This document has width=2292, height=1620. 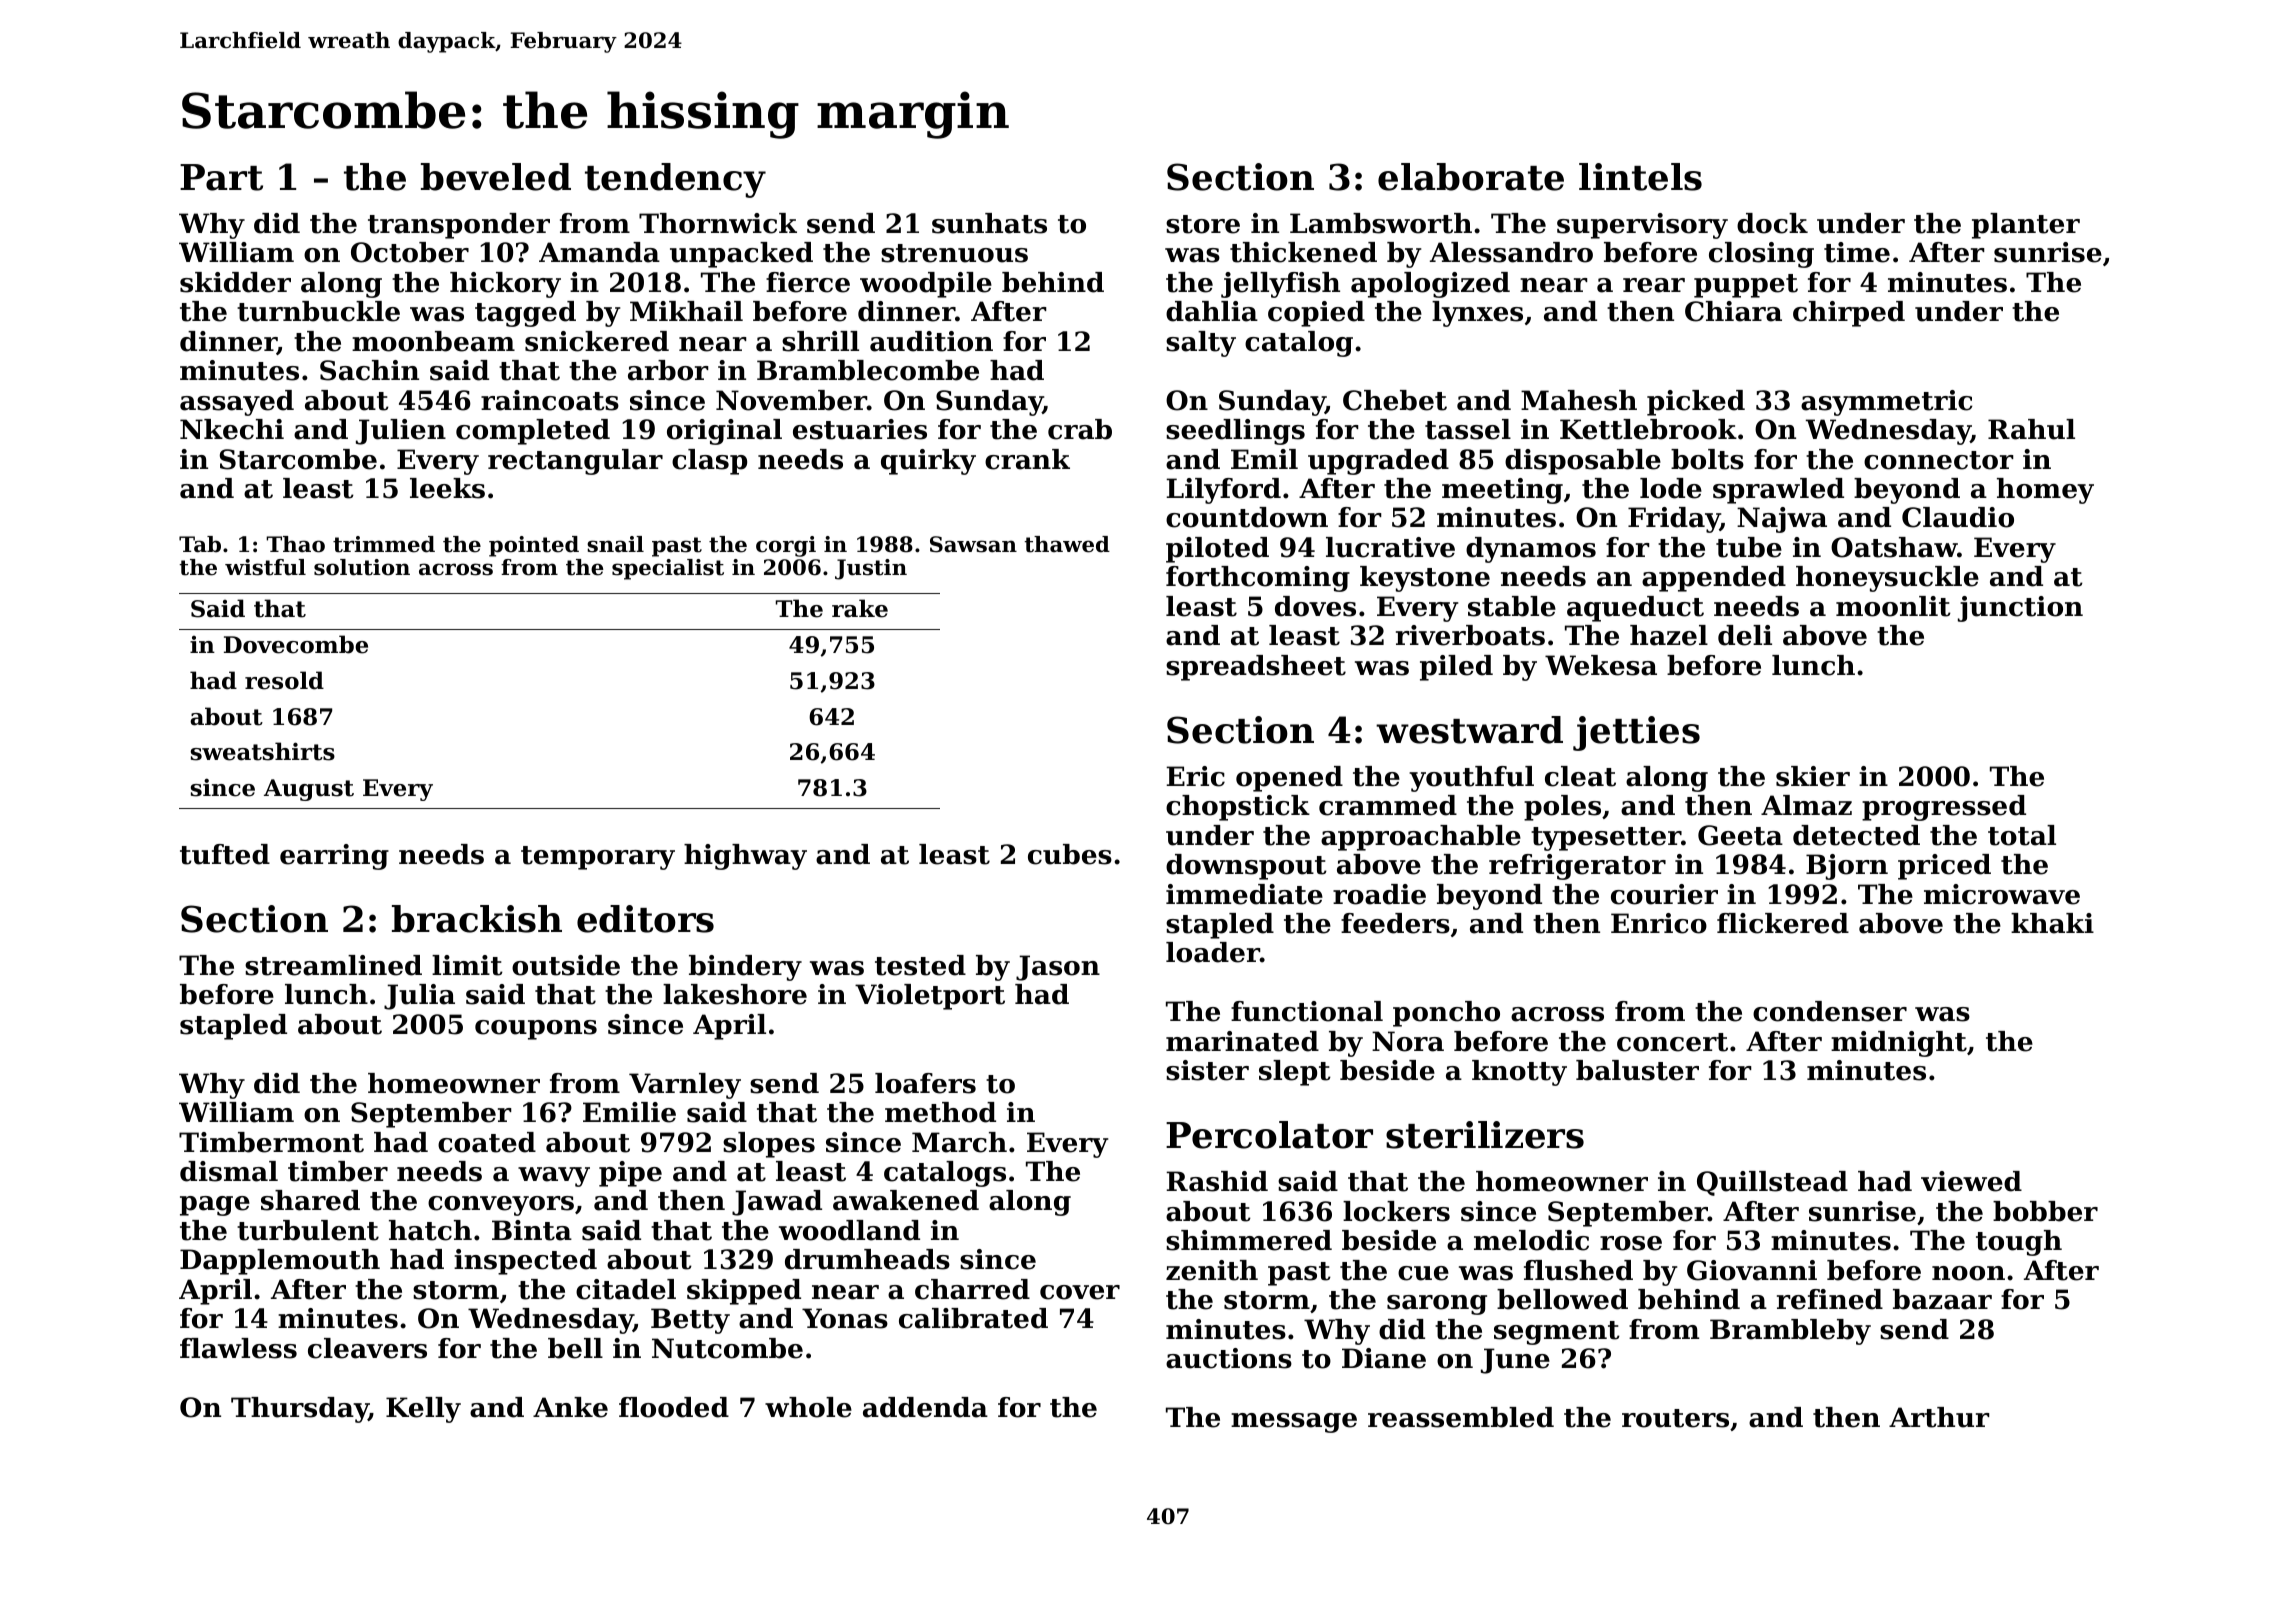 What do you see at coordinates (2020, 609) in the document?
I see `junction` at bounding box center [2020, 609].
